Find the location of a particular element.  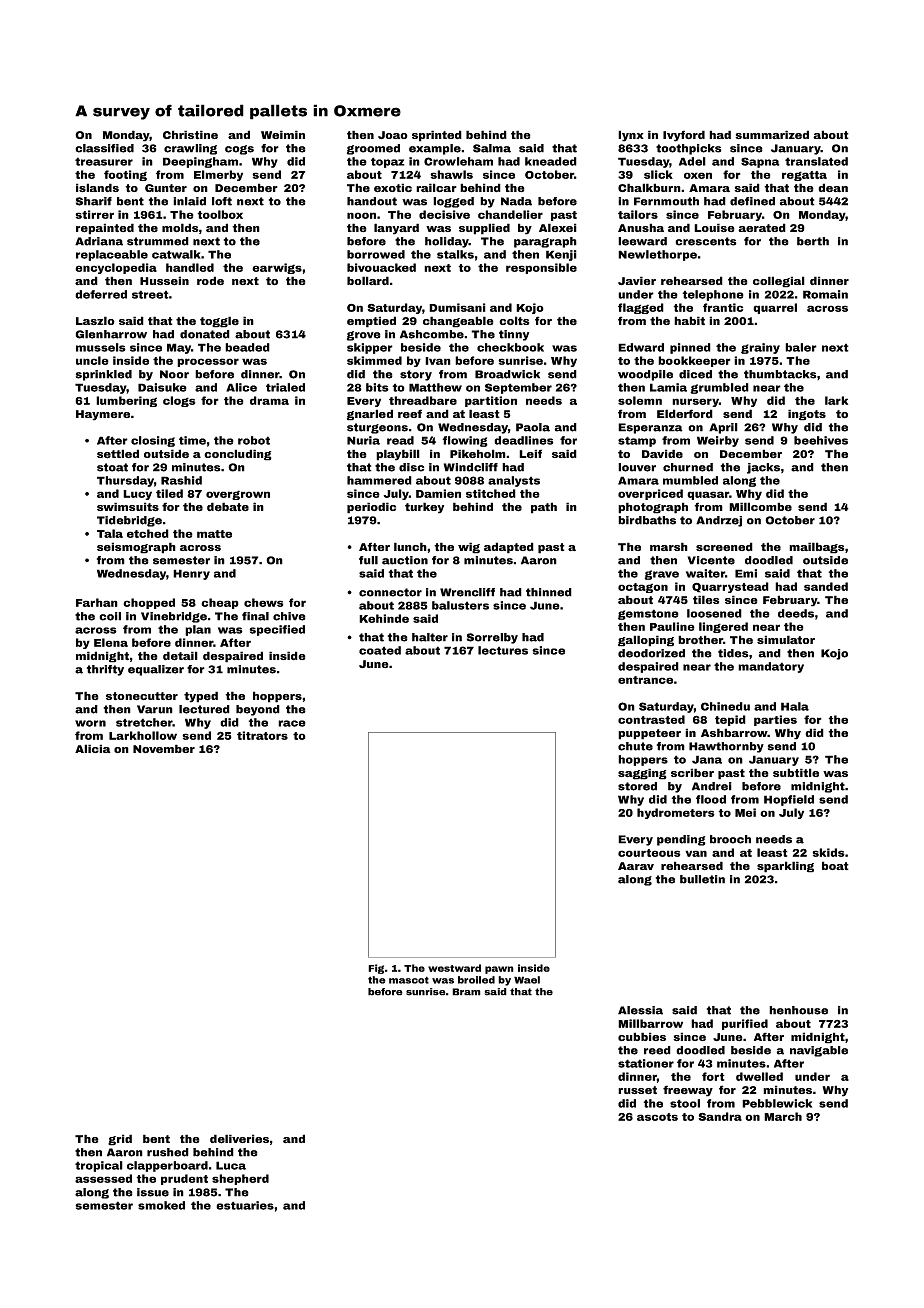

Sandra is located at coordinates (720, 1116).
